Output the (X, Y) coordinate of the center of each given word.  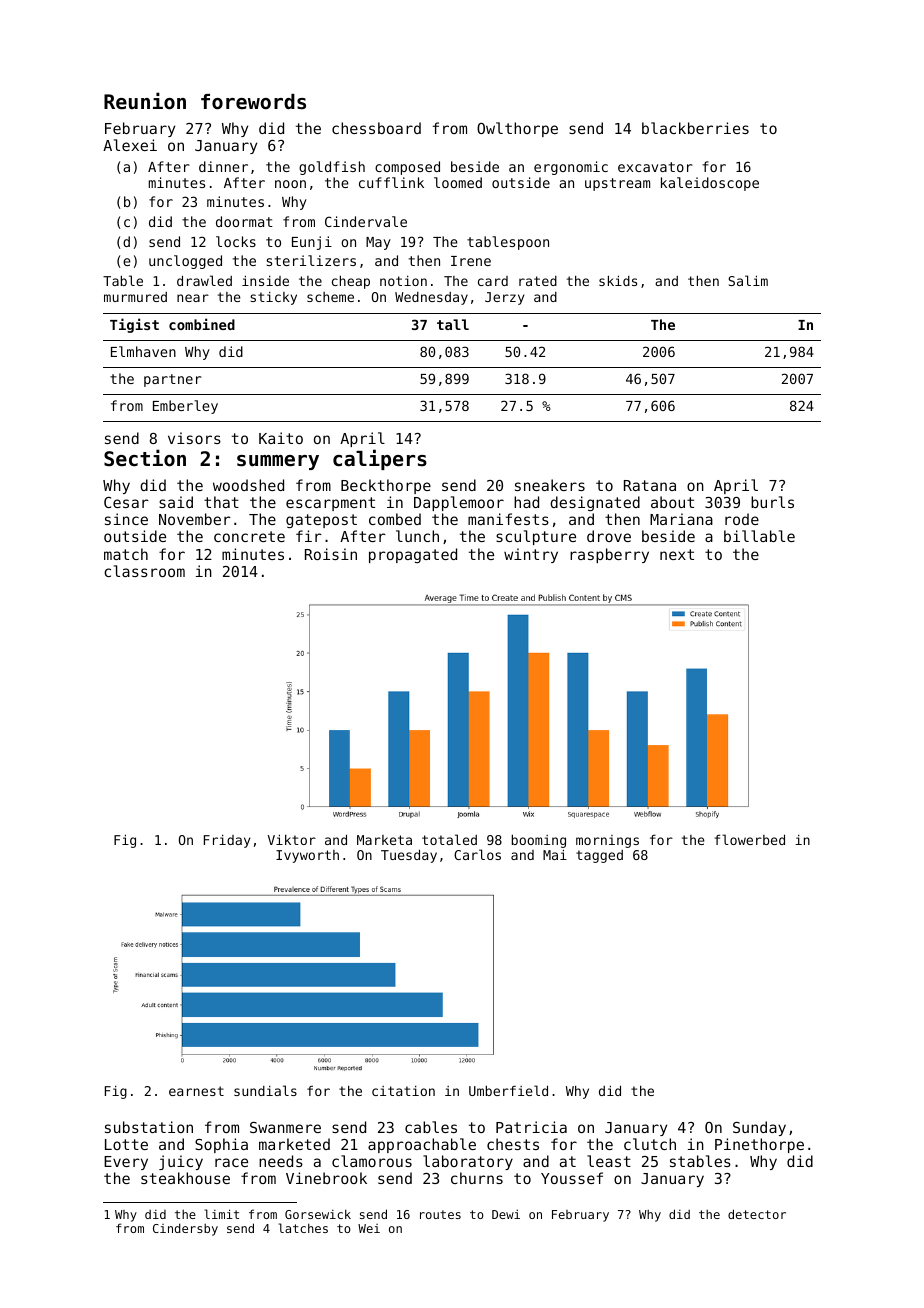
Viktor (292, 839)
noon (290, 184)
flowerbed (749, 839)
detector (757, 1214)
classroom (144, 571)
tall (453, 324)
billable (759, 536)
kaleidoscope (710, 184)
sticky (273, 298)
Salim (748, 280)
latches (303, 1228)
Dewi (506, 1214)
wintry (531, 555)
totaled (449, 839)
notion (403, 281)
